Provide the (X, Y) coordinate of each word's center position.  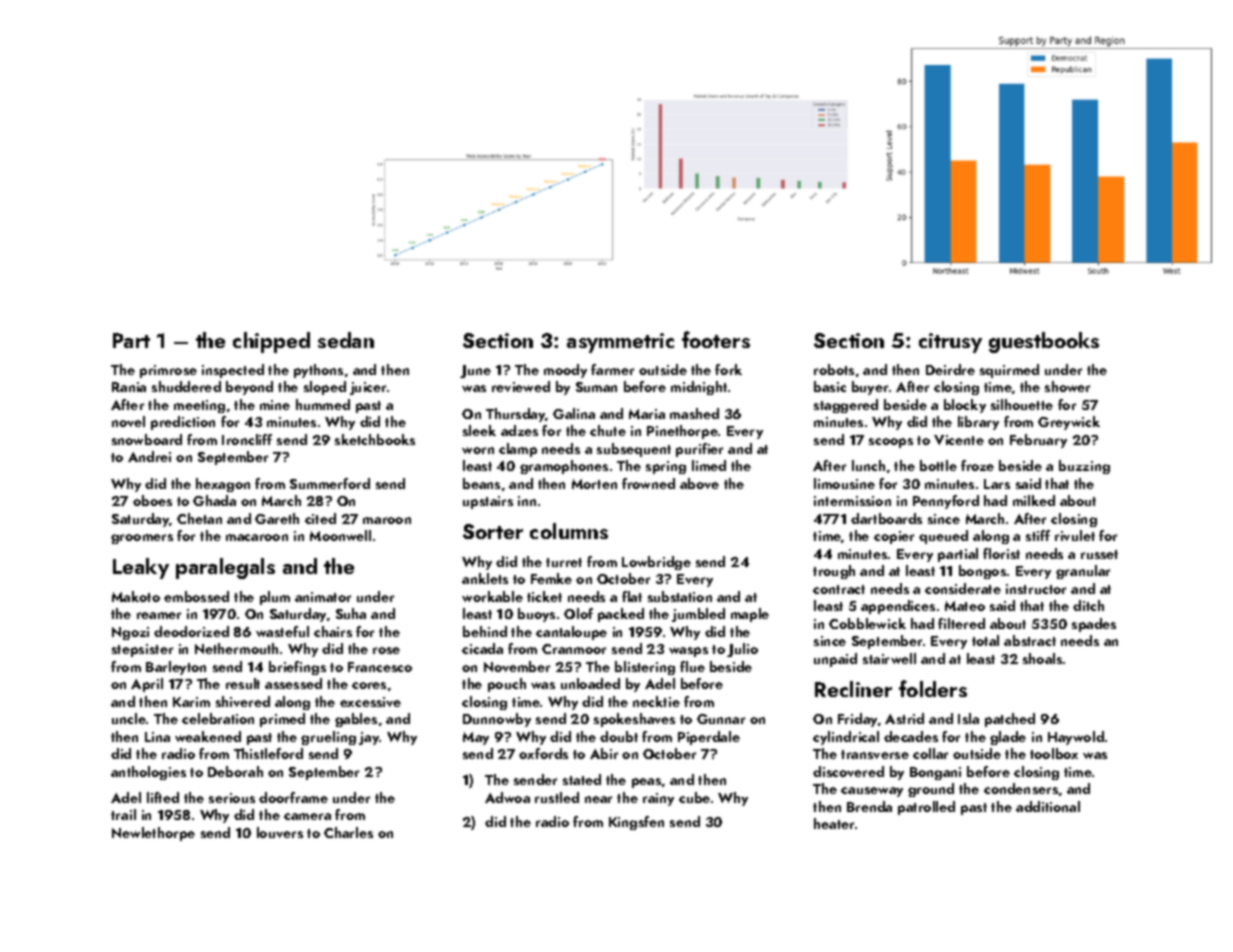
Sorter (493, 531)
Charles (348, 832)
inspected (233, 371)
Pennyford (946, 502)
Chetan (199, 518)
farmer (612, 369)
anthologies (148, 773)
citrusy (950, 343)
